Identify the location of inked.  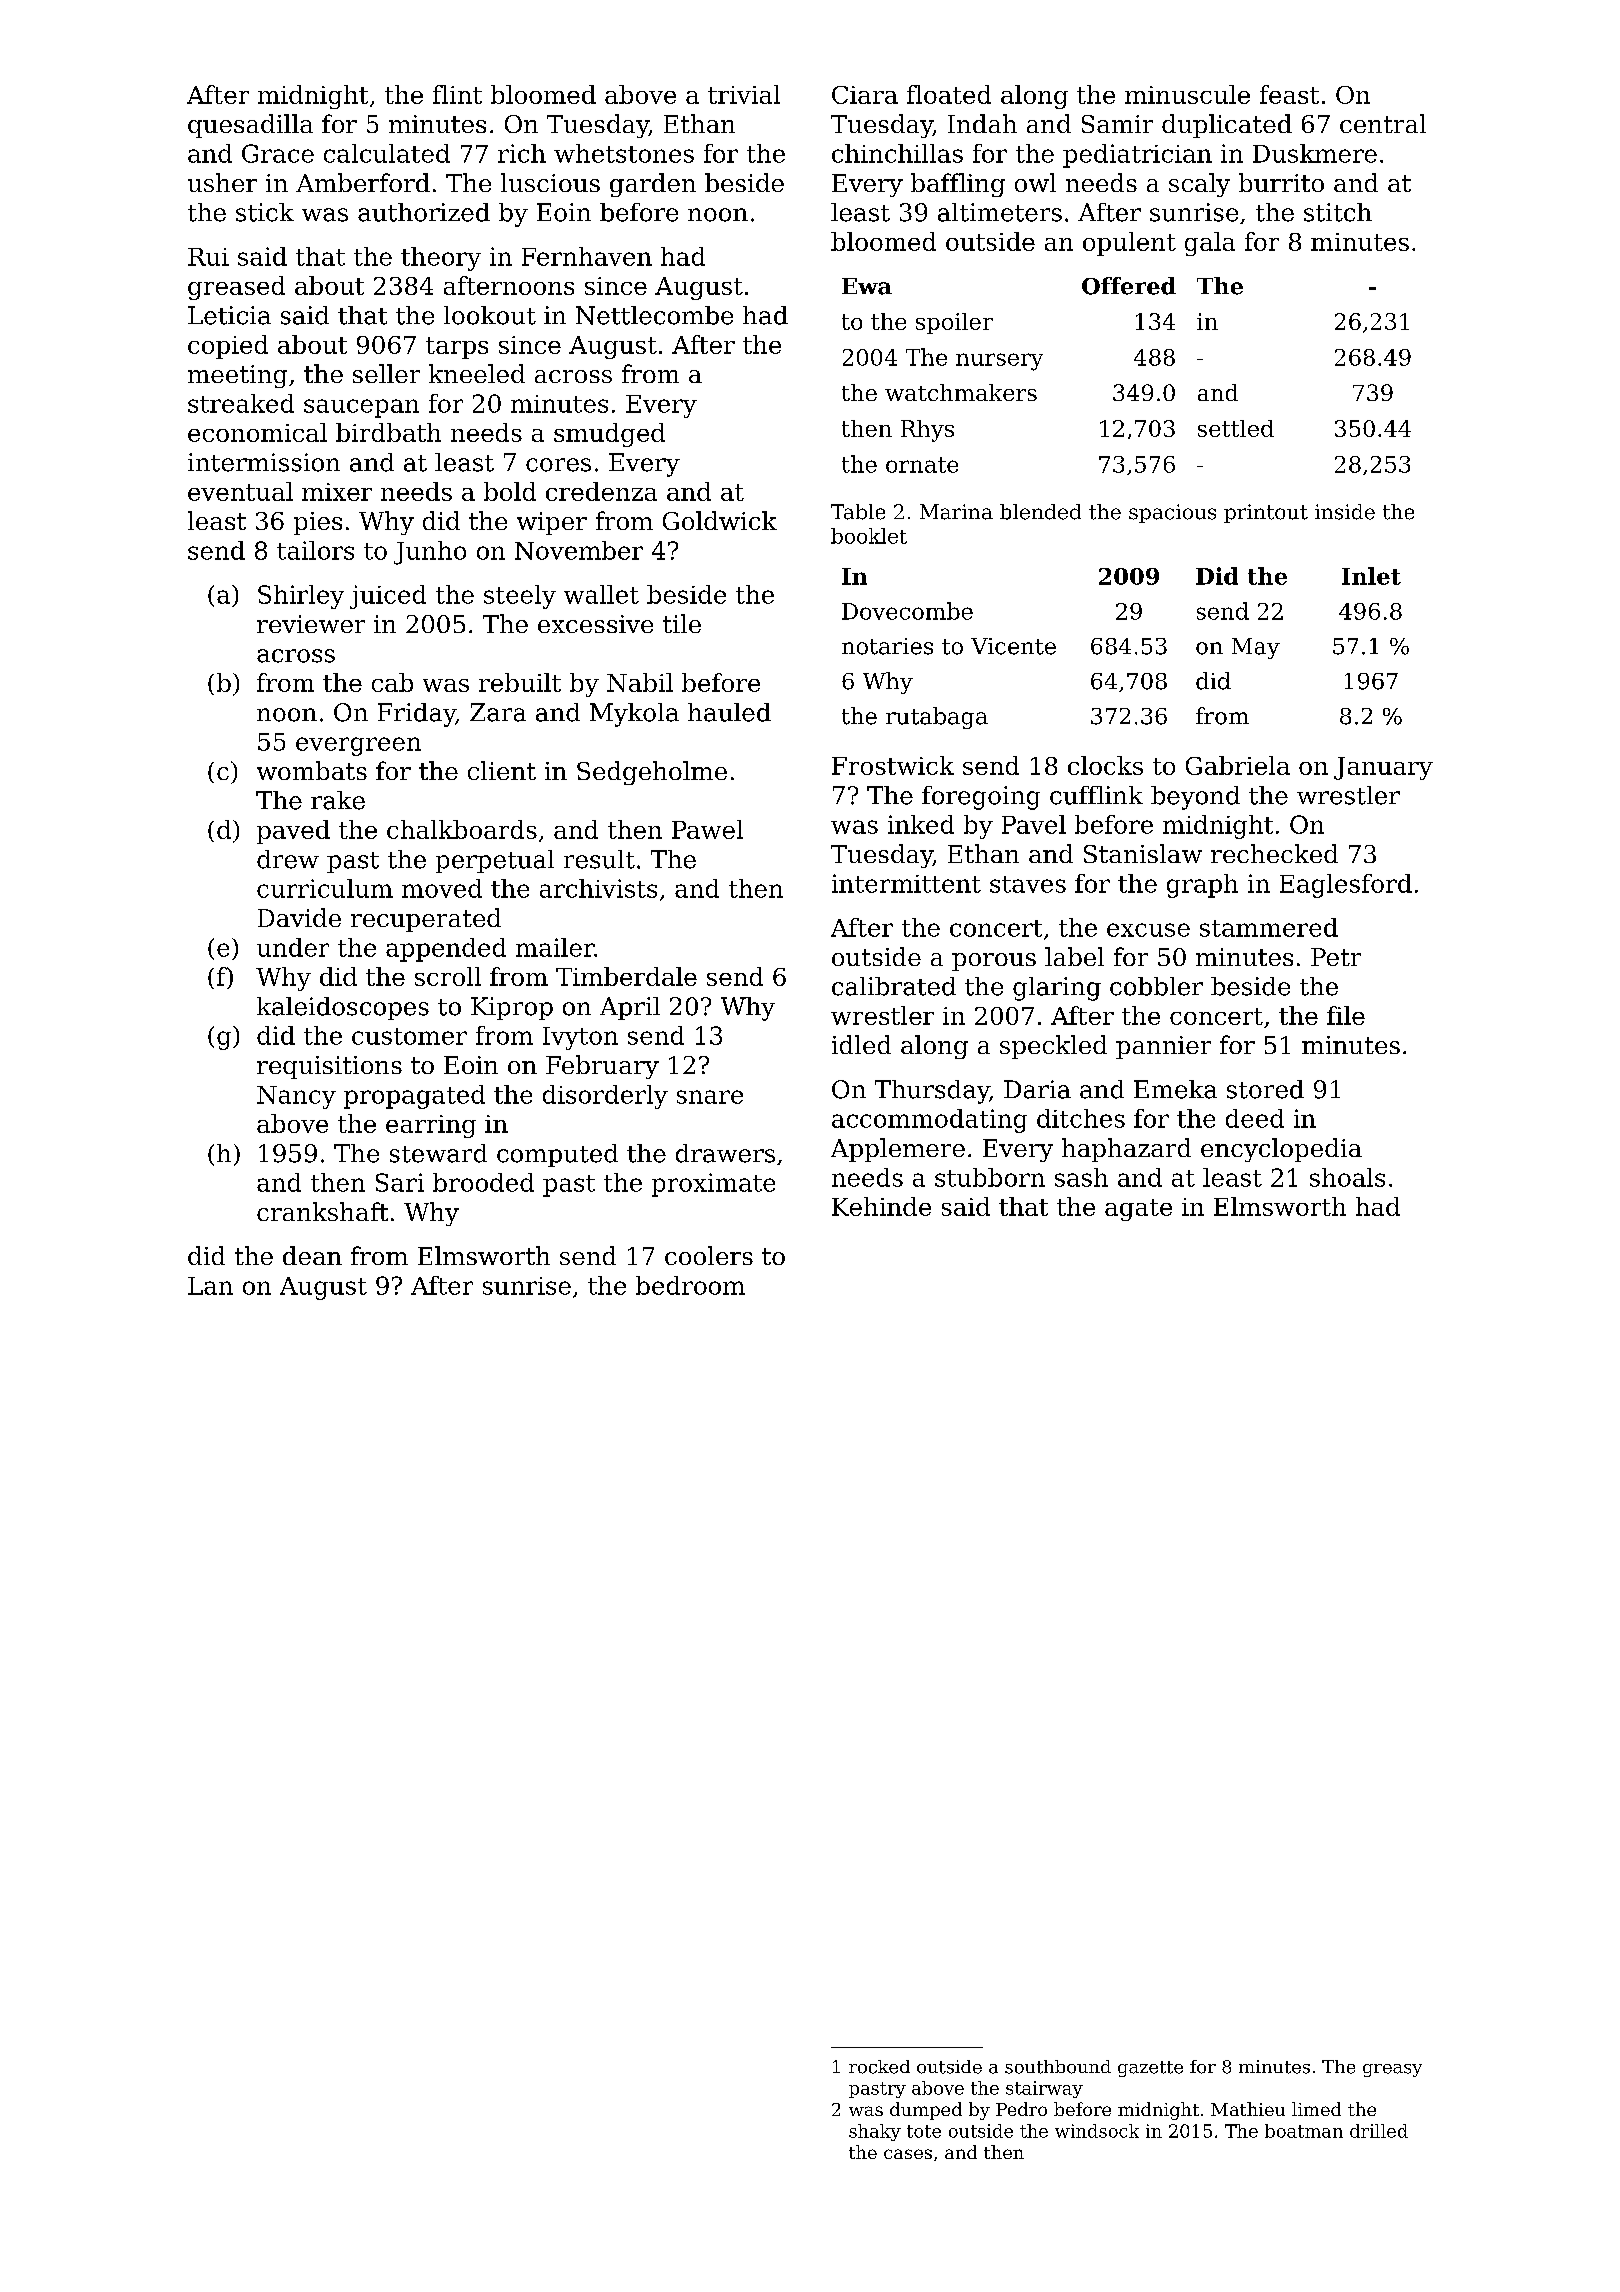
(921, 824).
